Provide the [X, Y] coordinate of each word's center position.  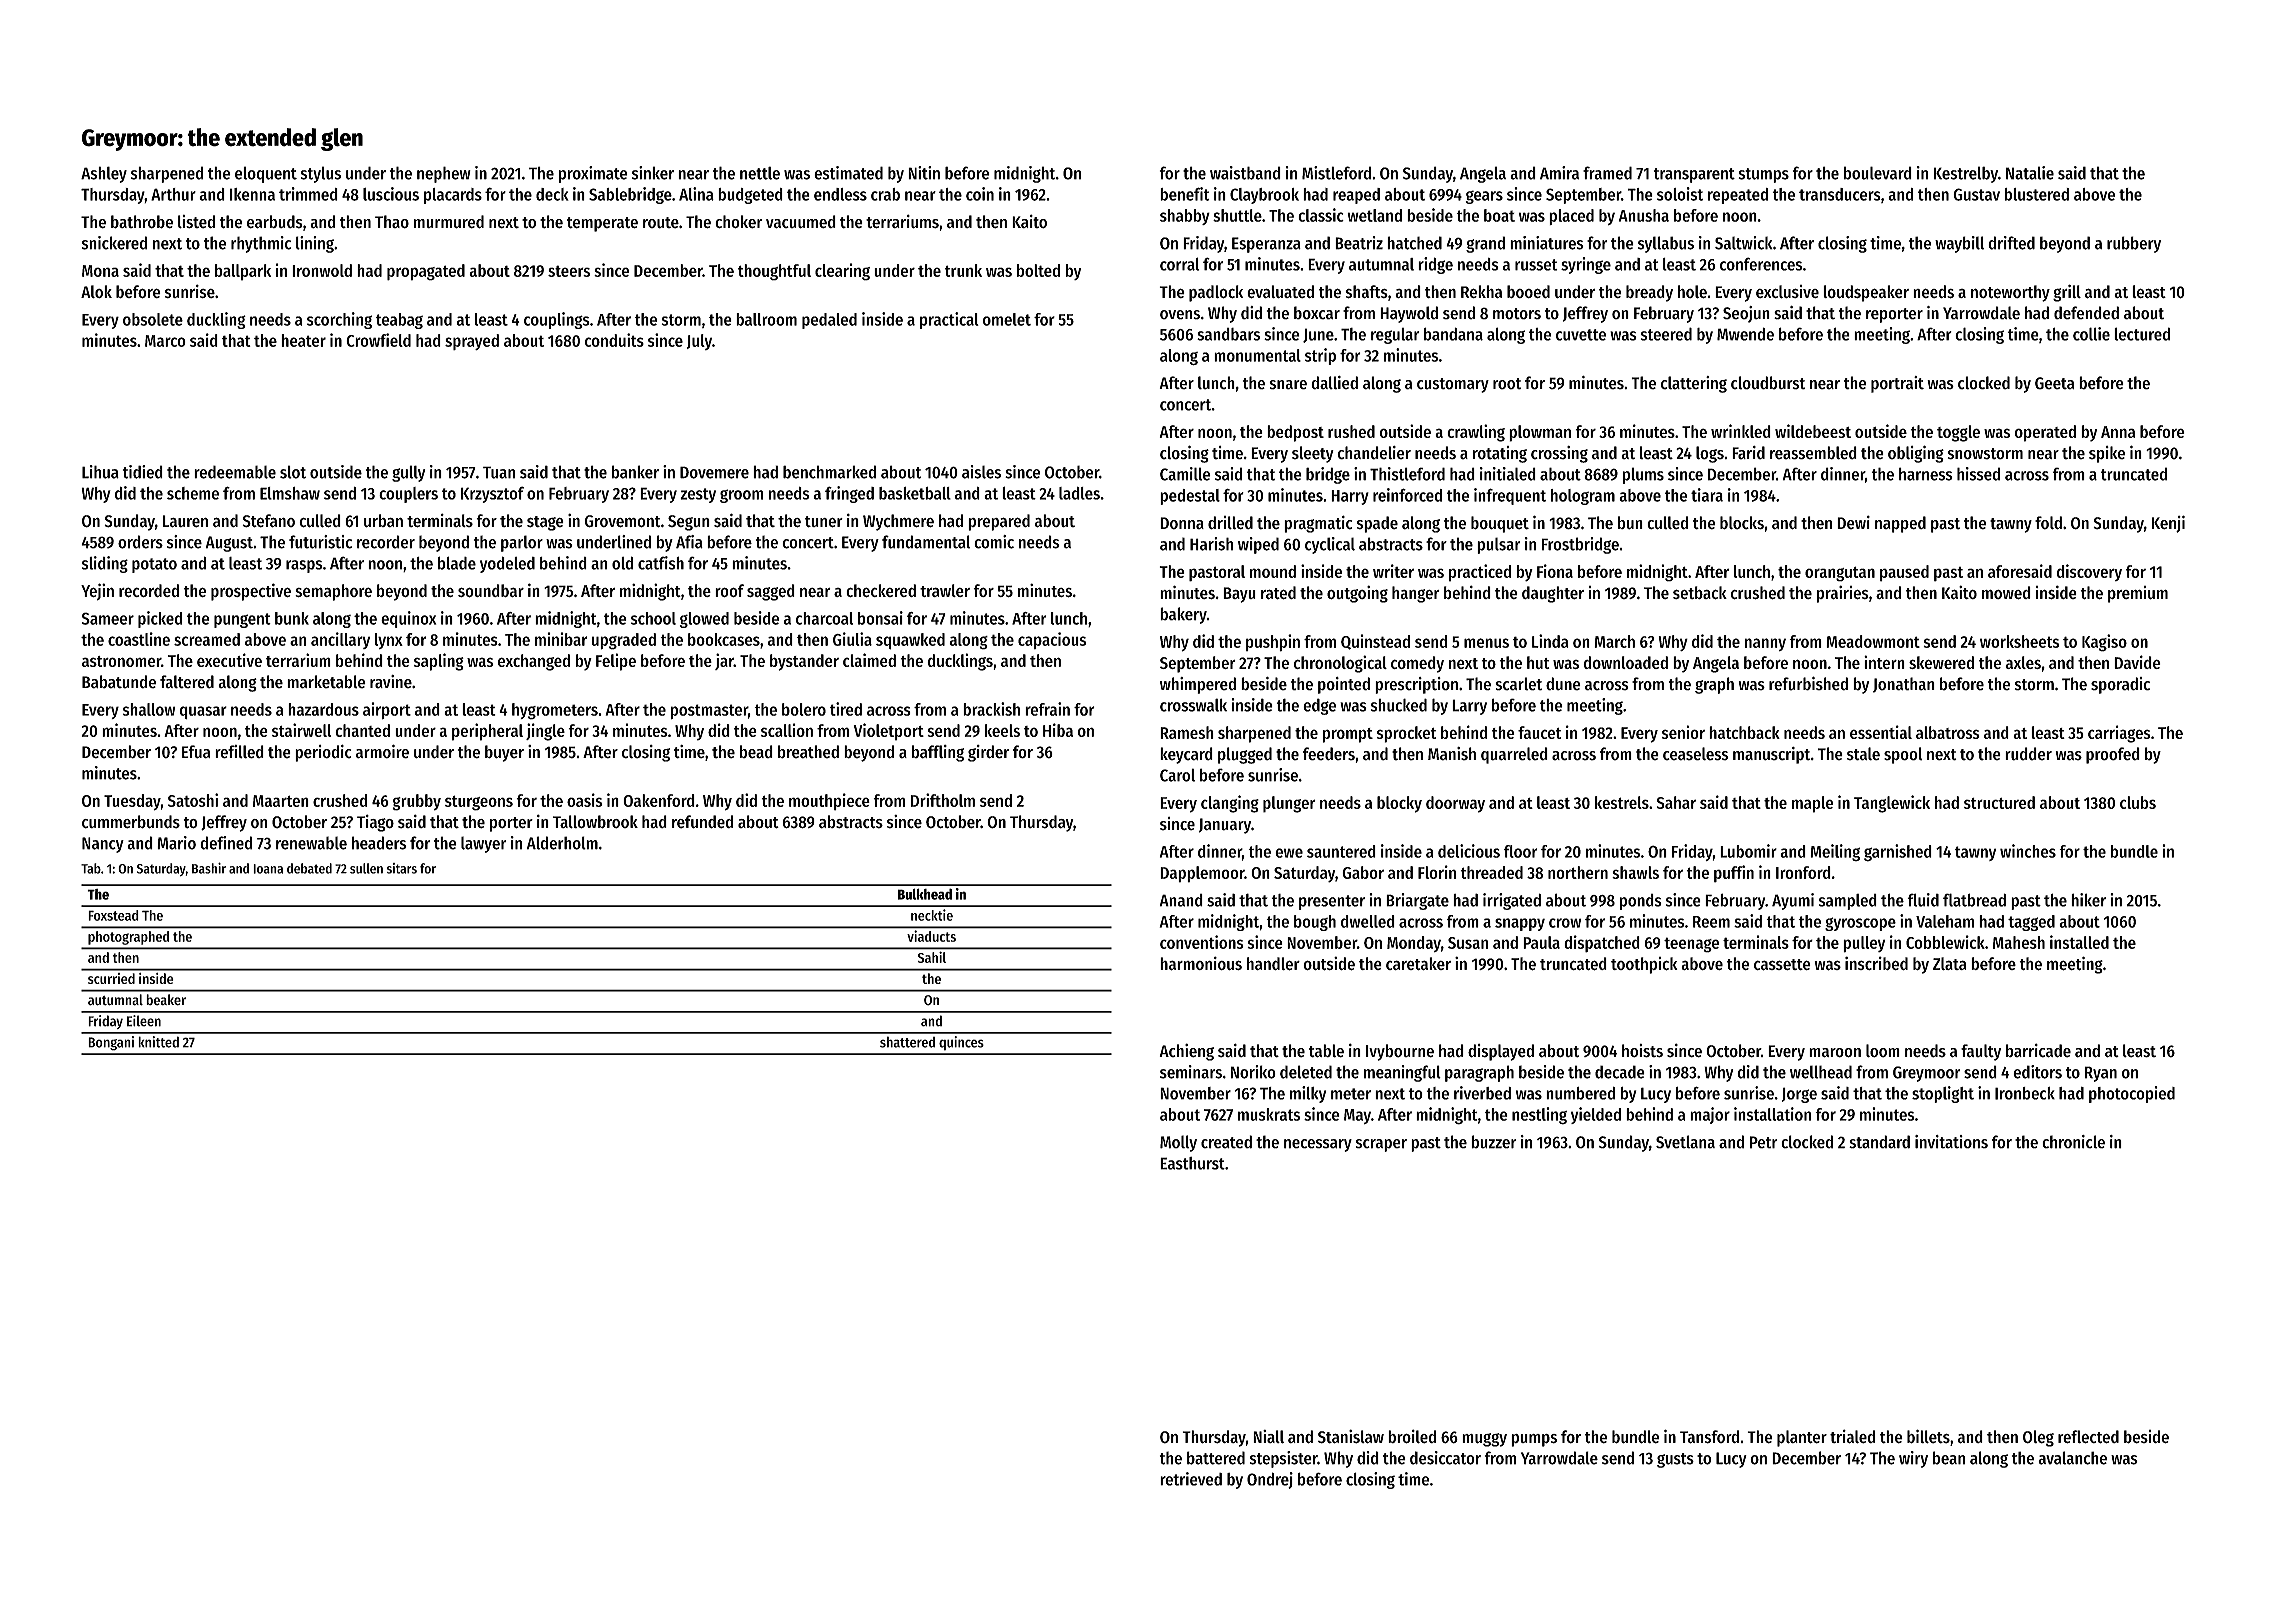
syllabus [1666, 244]
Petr [1763, 1142]
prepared [999, 522]
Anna [2118, 432]
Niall [1268, 1437]
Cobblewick [1945, 942]
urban [383, 521]
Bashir [209, 868]
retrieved [1191, 1479]
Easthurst [1192, 1163]
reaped [1356, 196]
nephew [444, 174]
